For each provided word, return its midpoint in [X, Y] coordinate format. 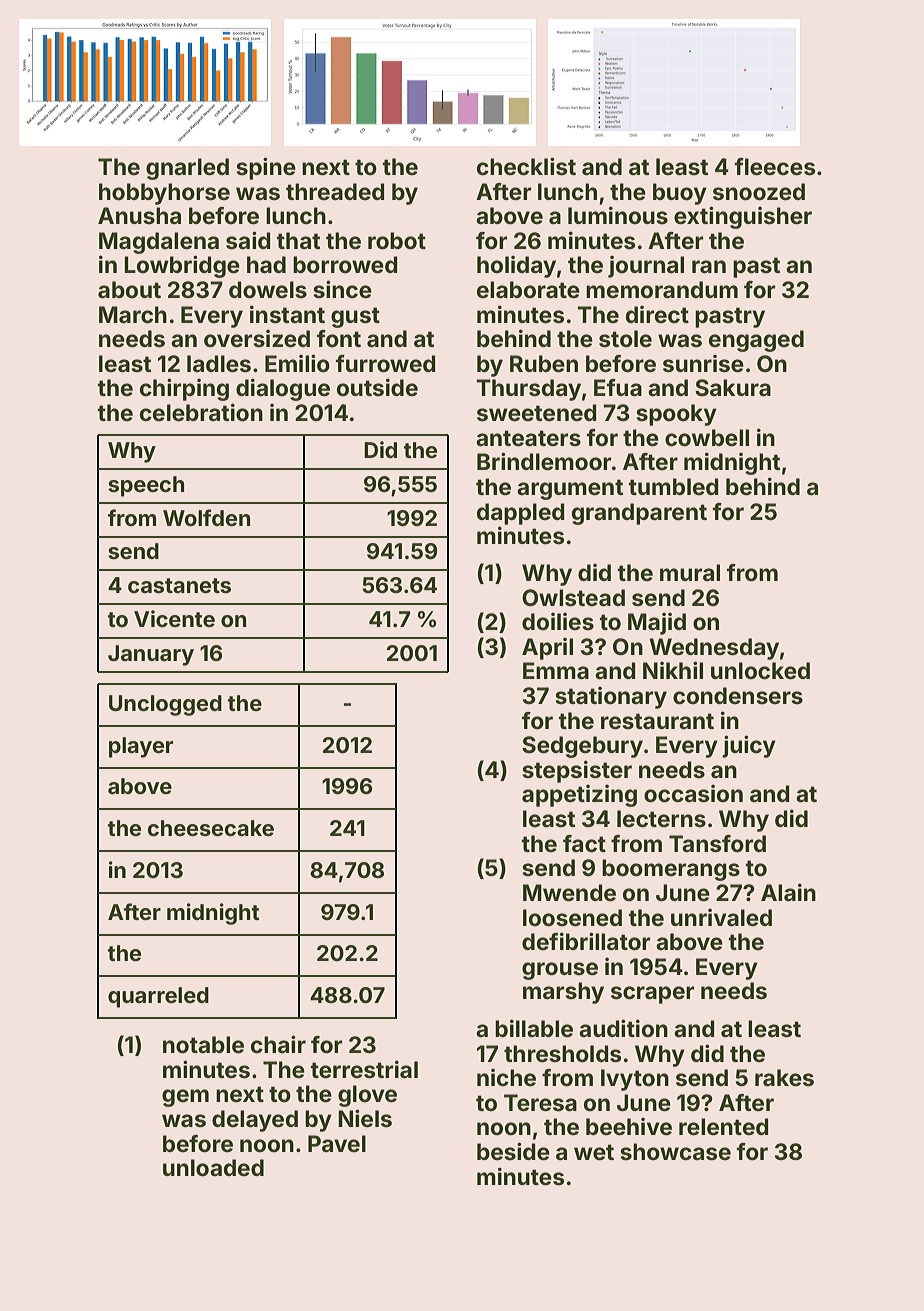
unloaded [213, 1168]
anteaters [528, 438]
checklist [526, 166]
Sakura [733, 388]
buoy [680, 194]
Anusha [139, 216]
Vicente [174, 618]
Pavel [337, 1144]
